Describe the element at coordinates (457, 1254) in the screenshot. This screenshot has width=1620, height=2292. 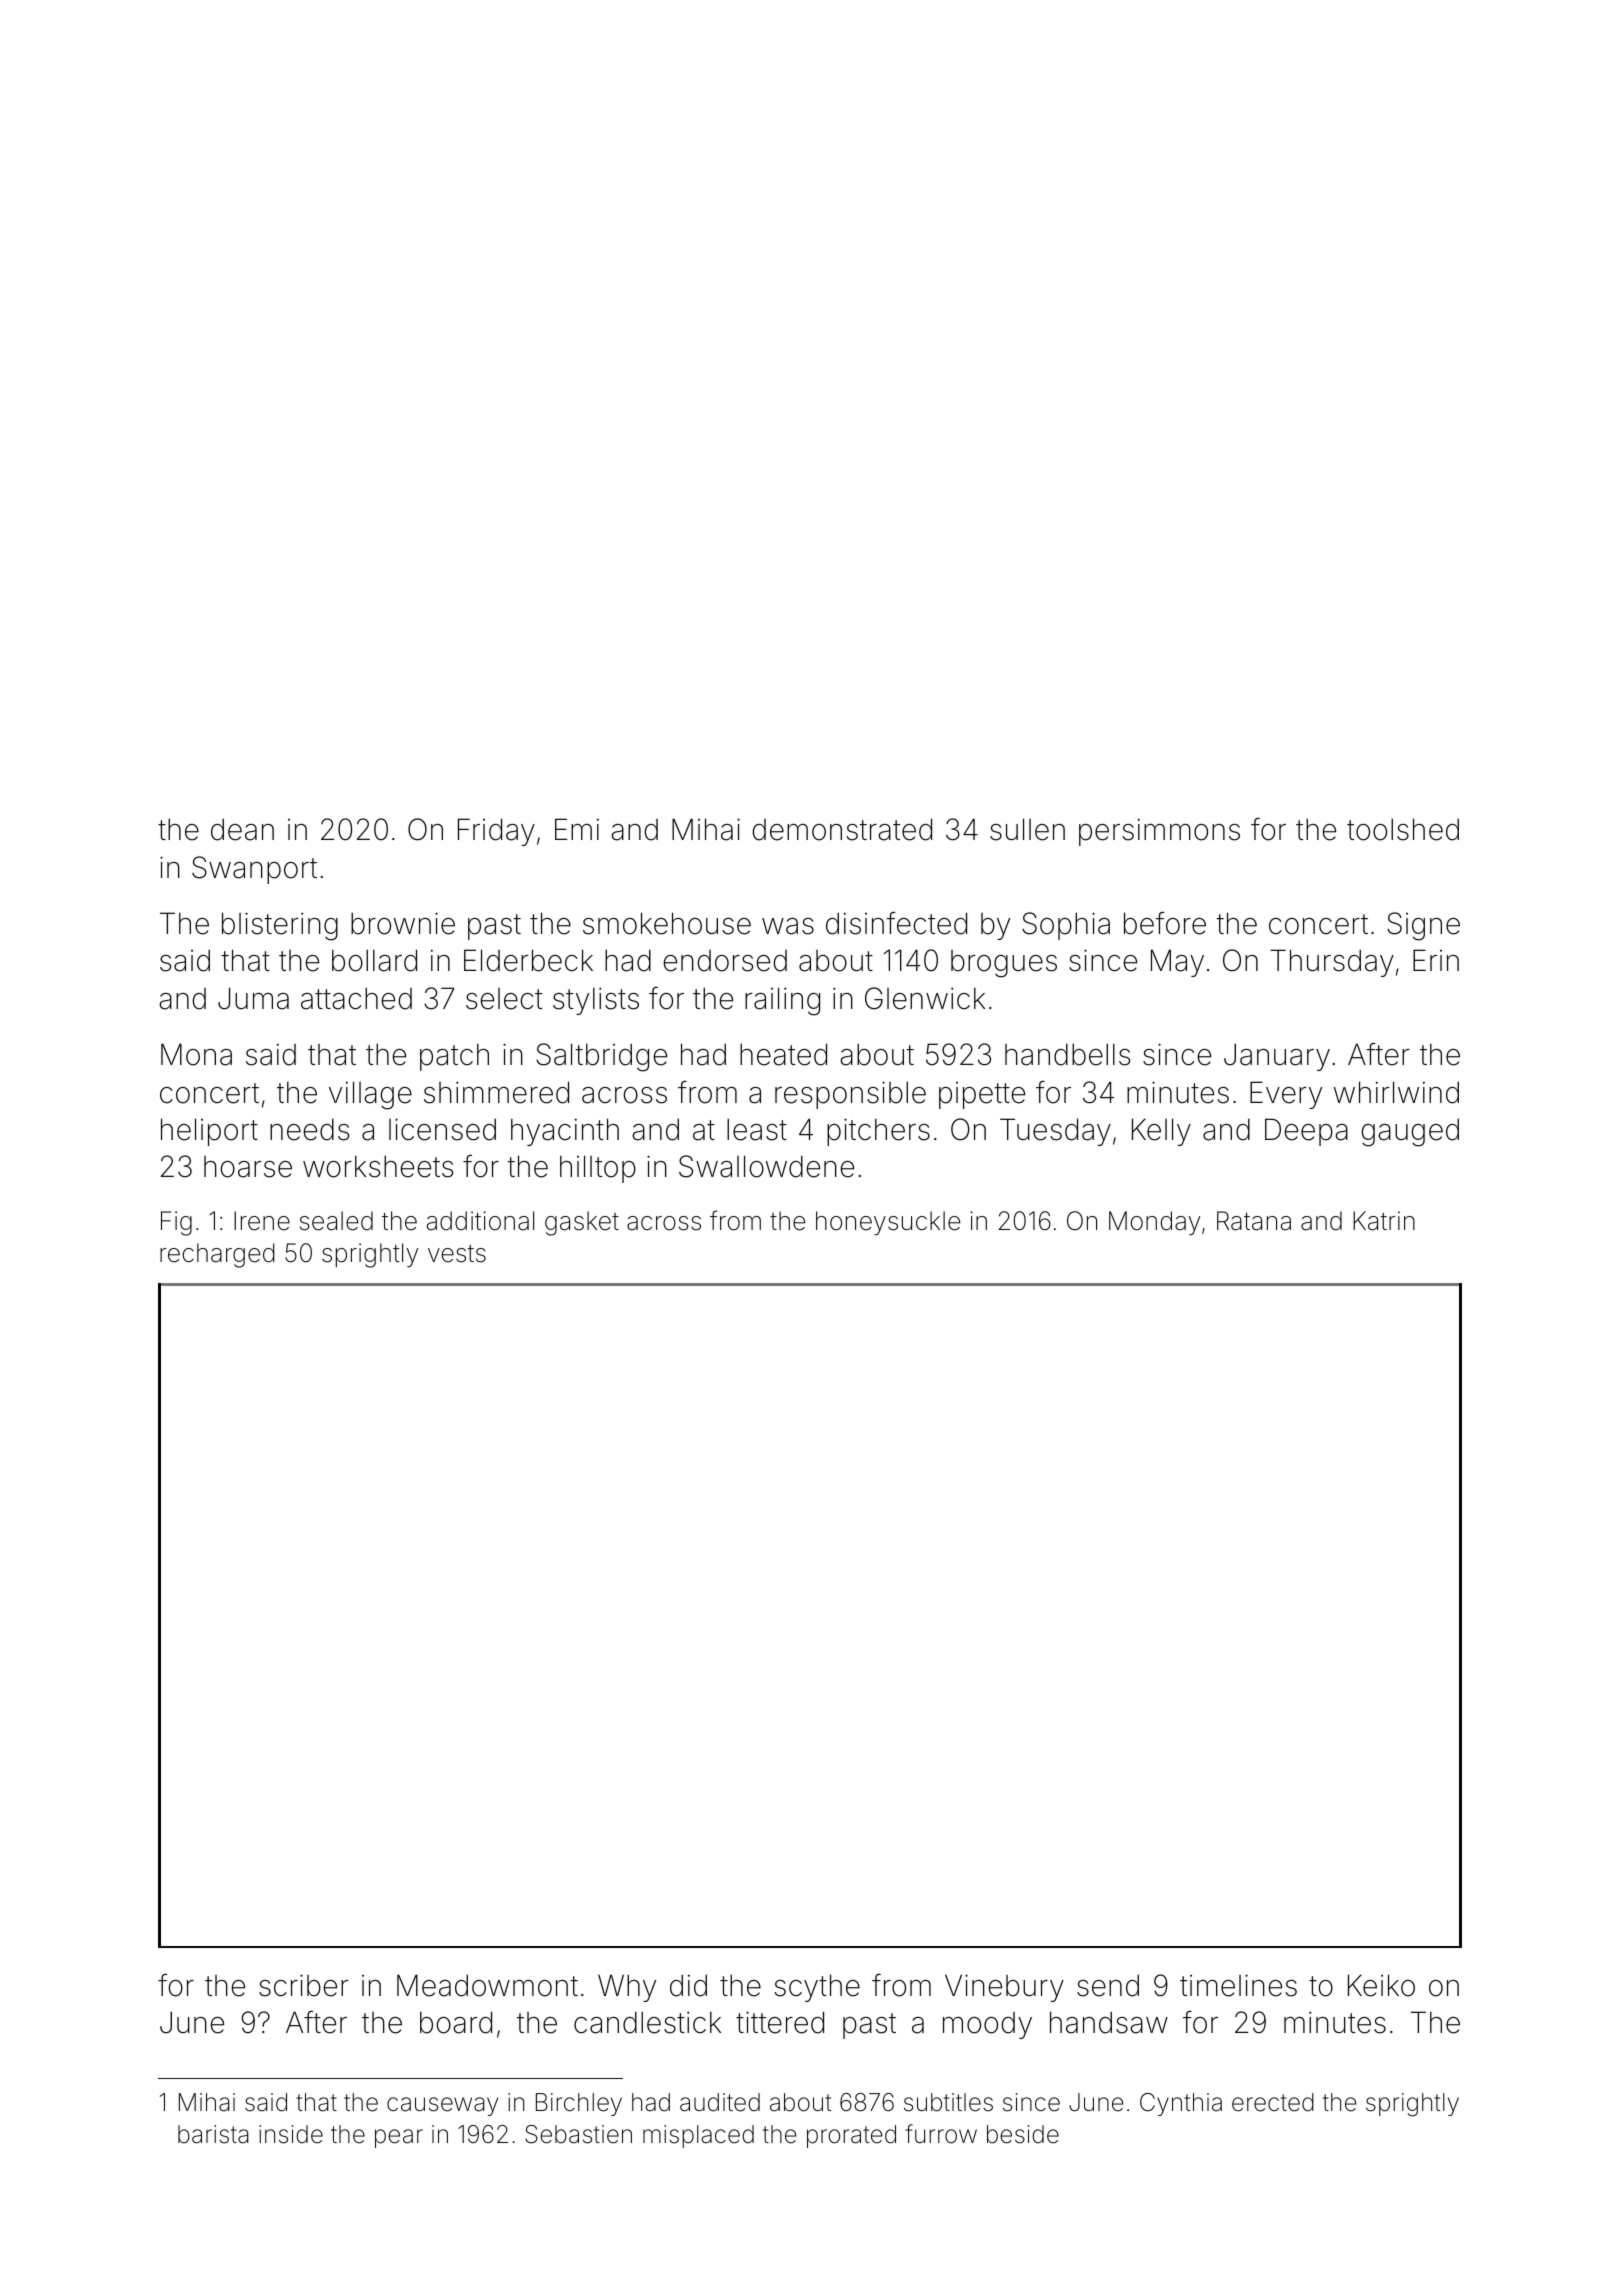
I see `vests` at that location.
